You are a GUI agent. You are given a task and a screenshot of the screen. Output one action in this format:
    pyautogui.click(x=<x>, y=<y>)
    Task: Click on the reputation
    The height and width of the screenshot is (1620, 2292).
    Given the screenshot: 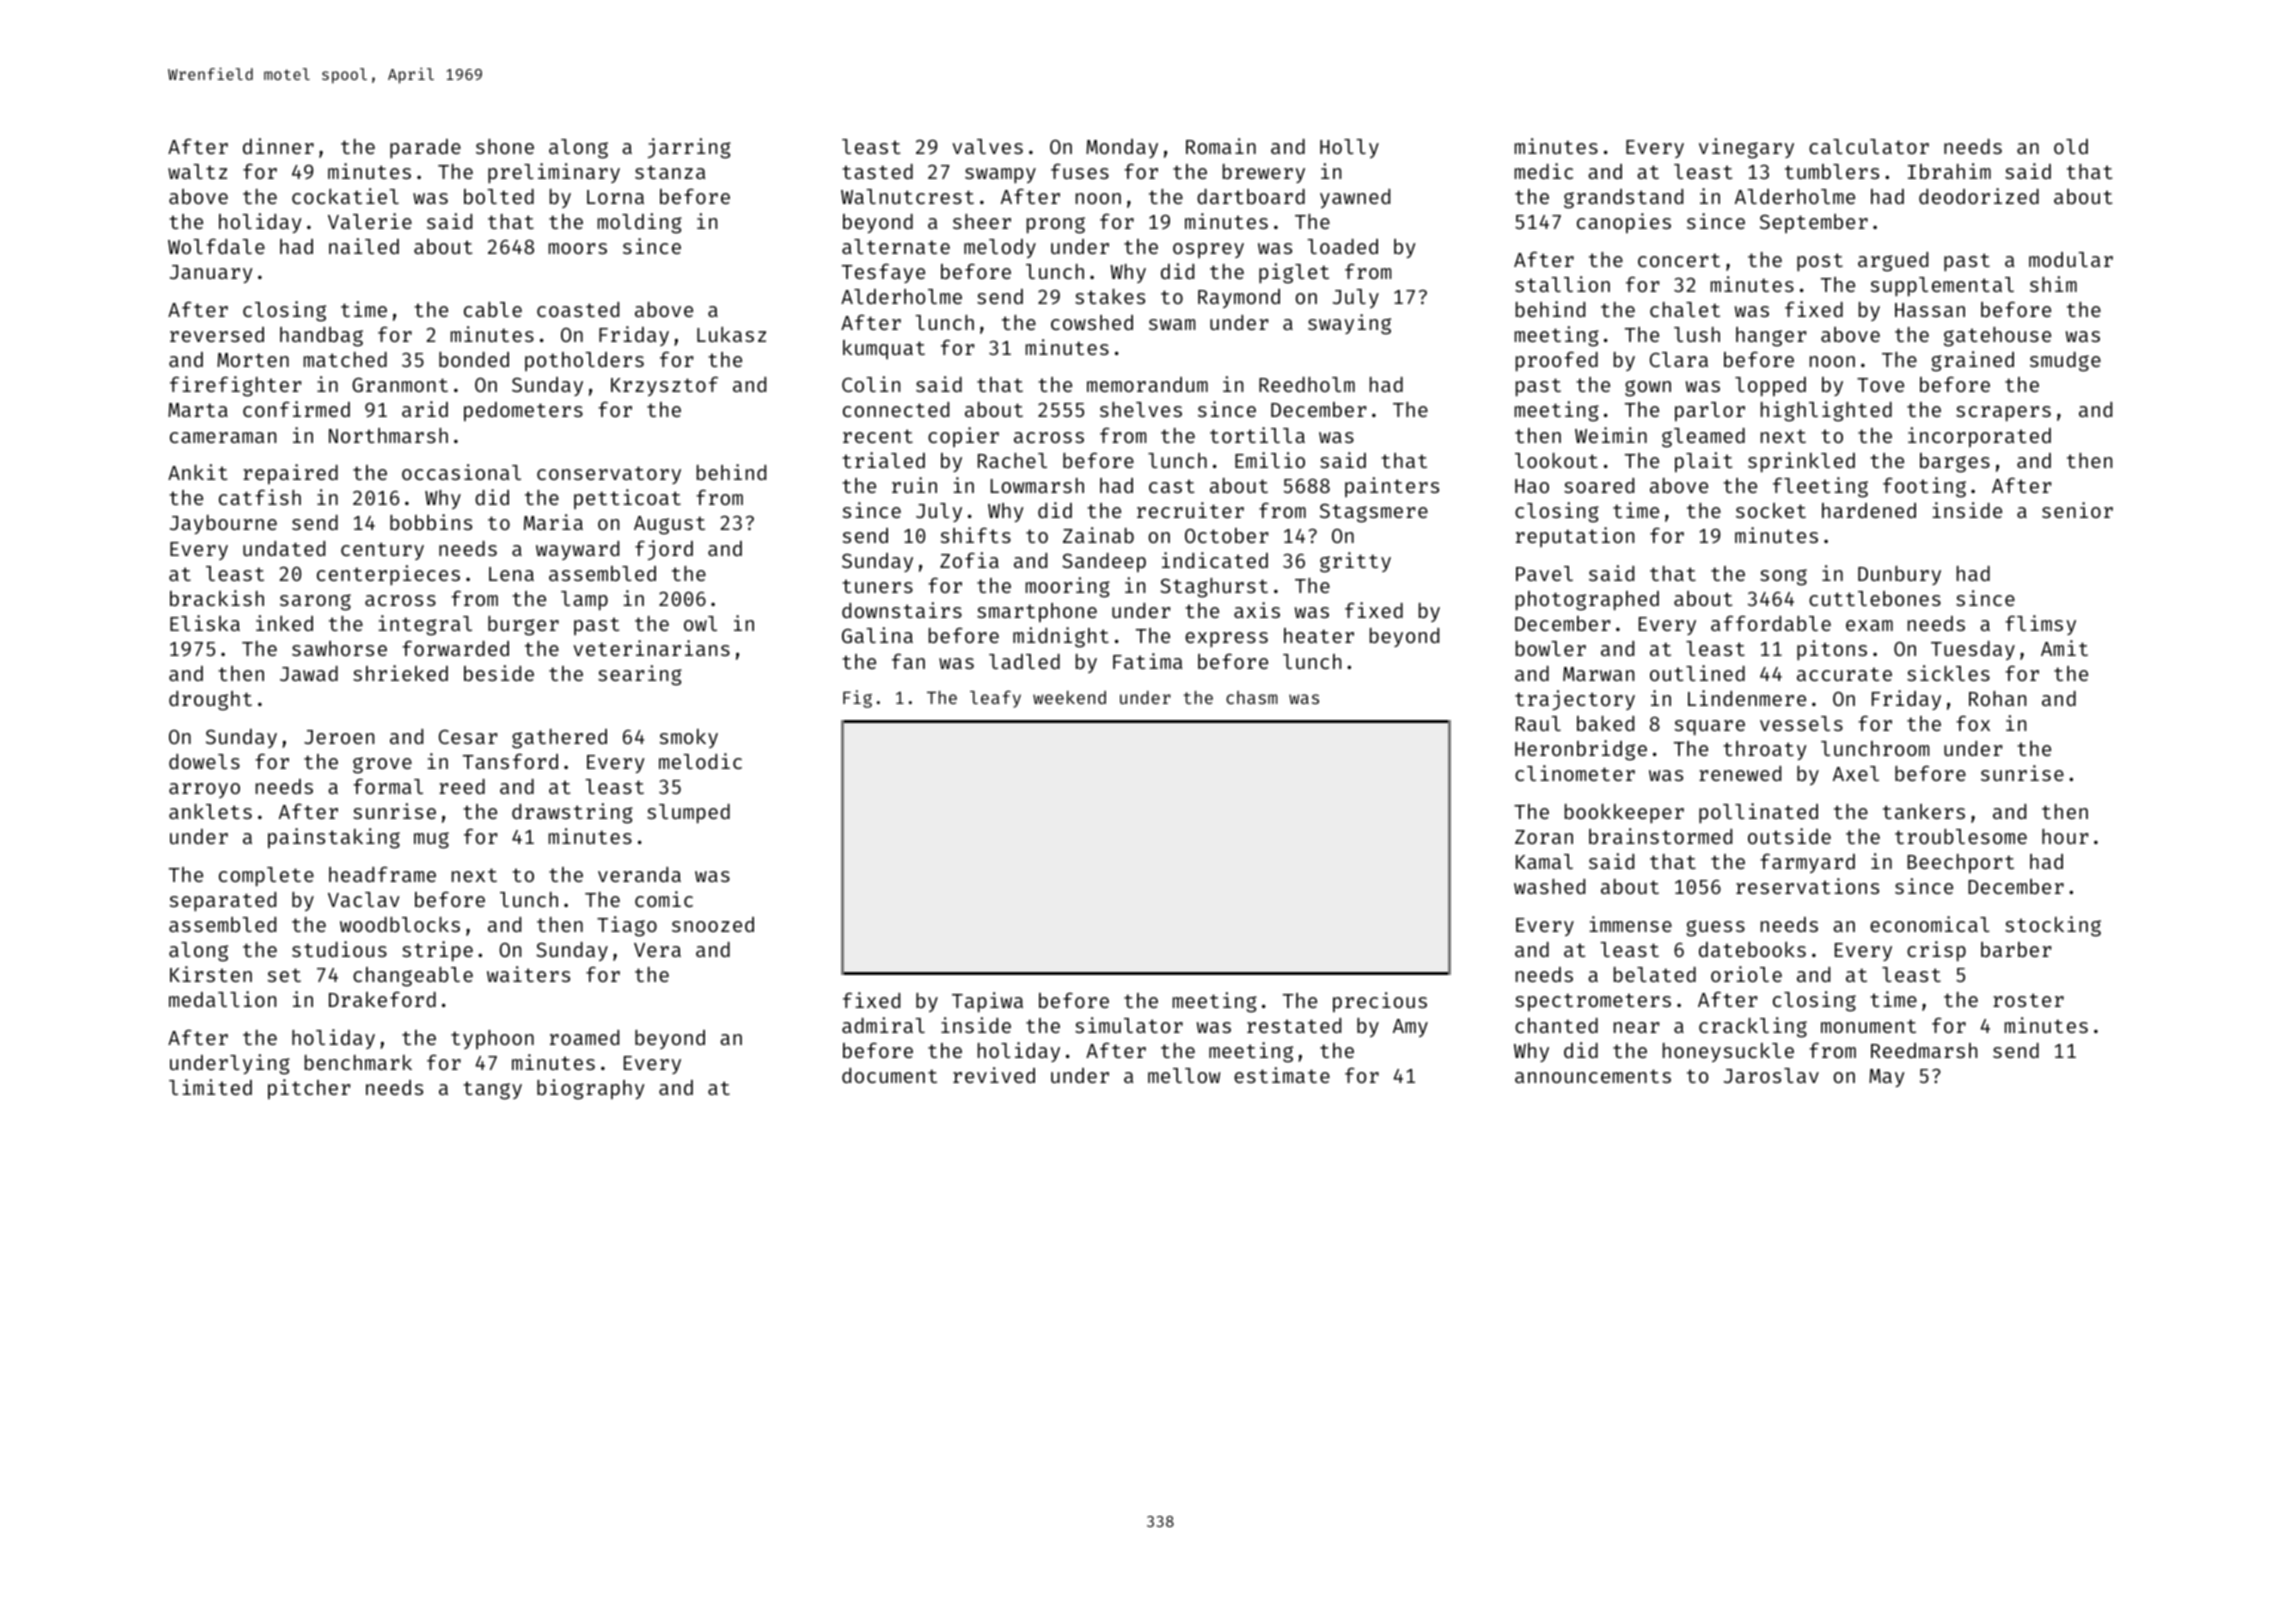 What is the action you would take?
    pyautogui.click(x=1575, y=537)
